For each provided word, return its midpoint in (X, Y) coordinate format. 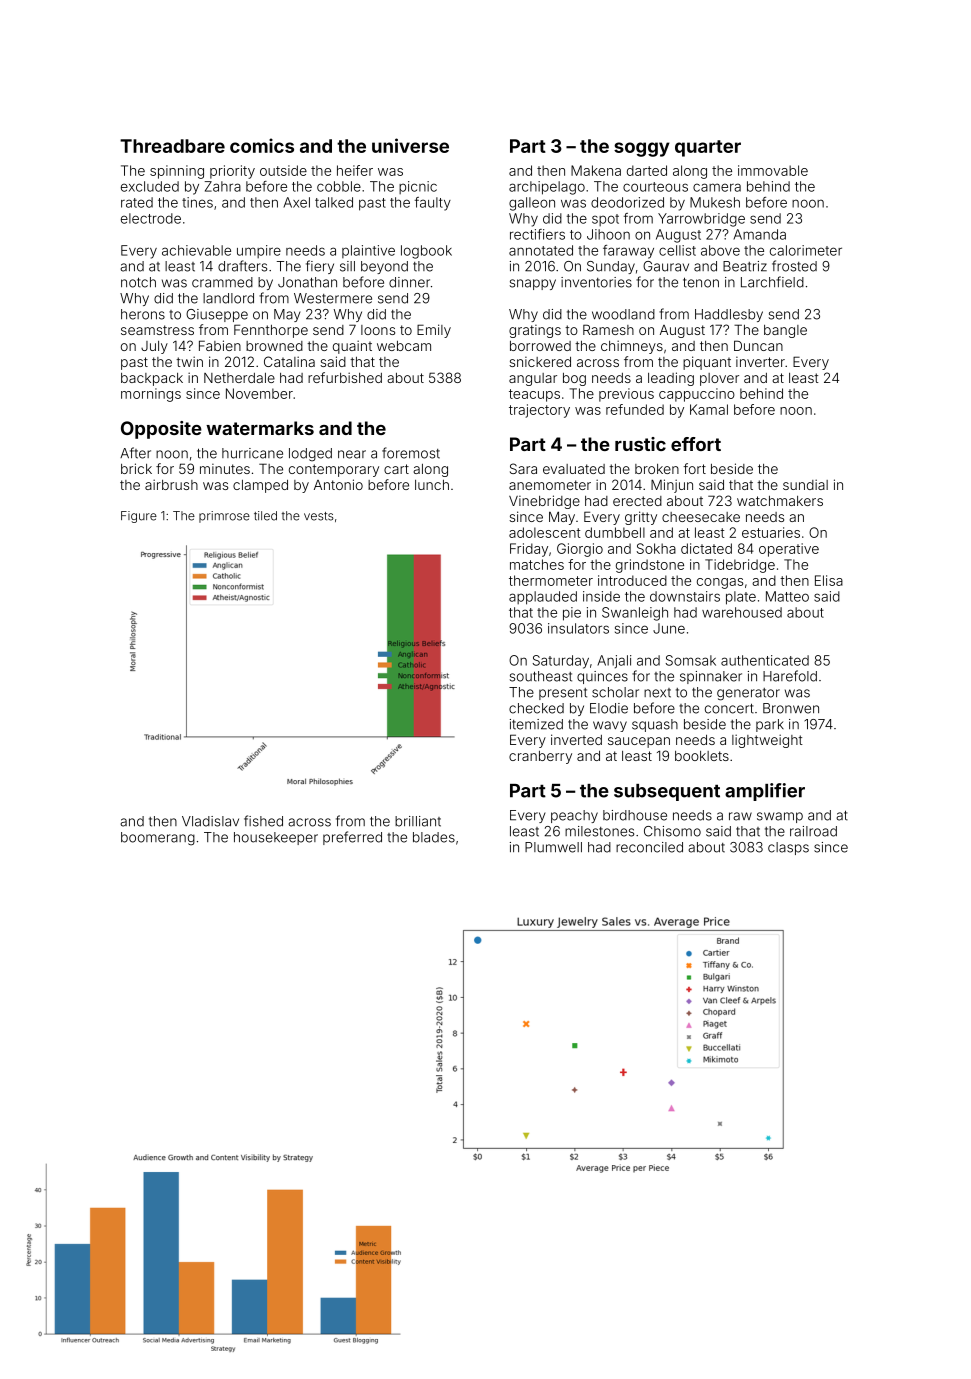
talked (334, 202)
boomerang (158, 839)
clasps (788, 848)
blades (434, 837)
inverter (760, 362)
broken (657, 469)
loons (378, 330)
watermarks (260, 428)
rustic (640, 444)
